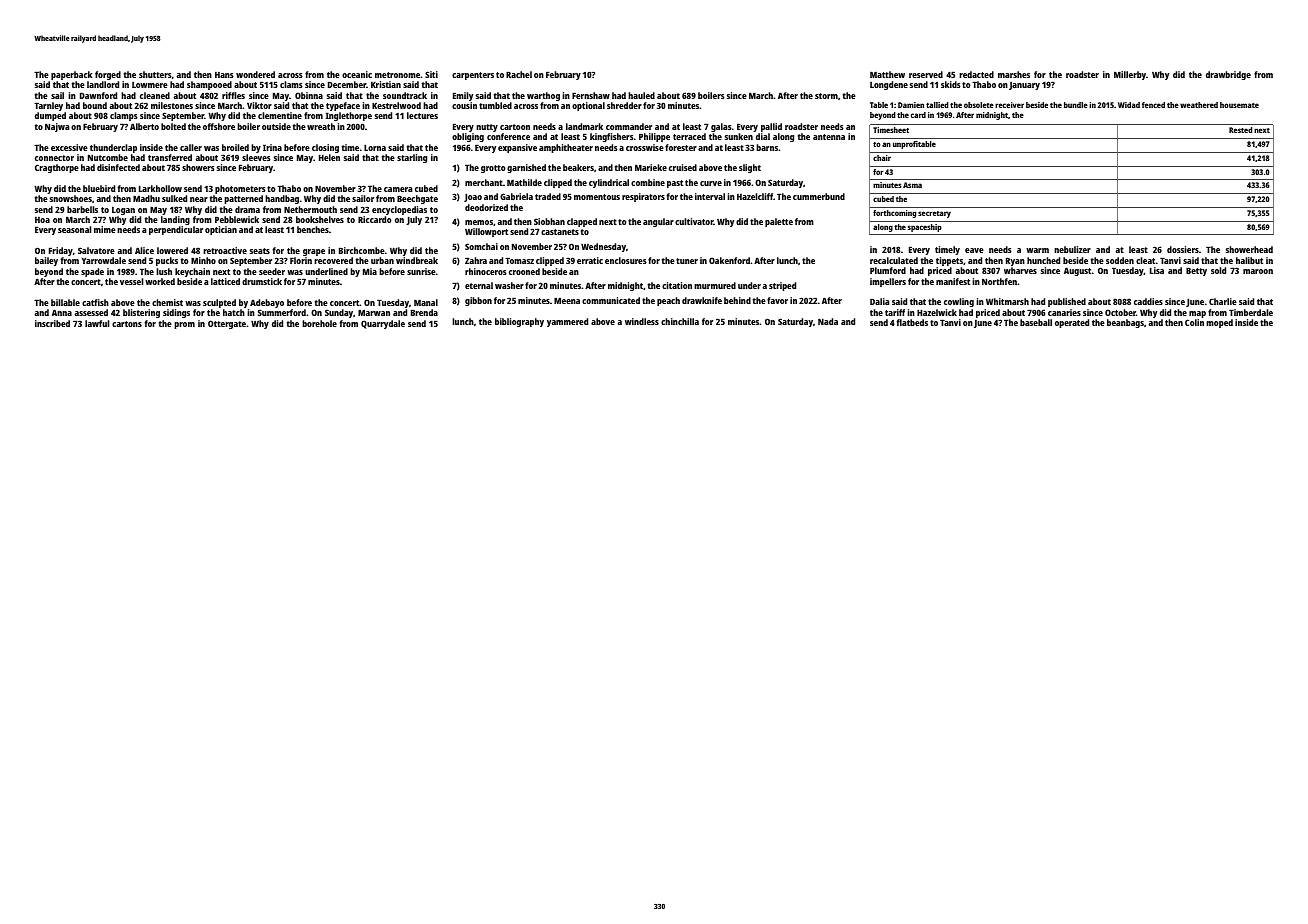  Describe the element at coordinates (82, 209) in the document. I see `barbells` at that location.
